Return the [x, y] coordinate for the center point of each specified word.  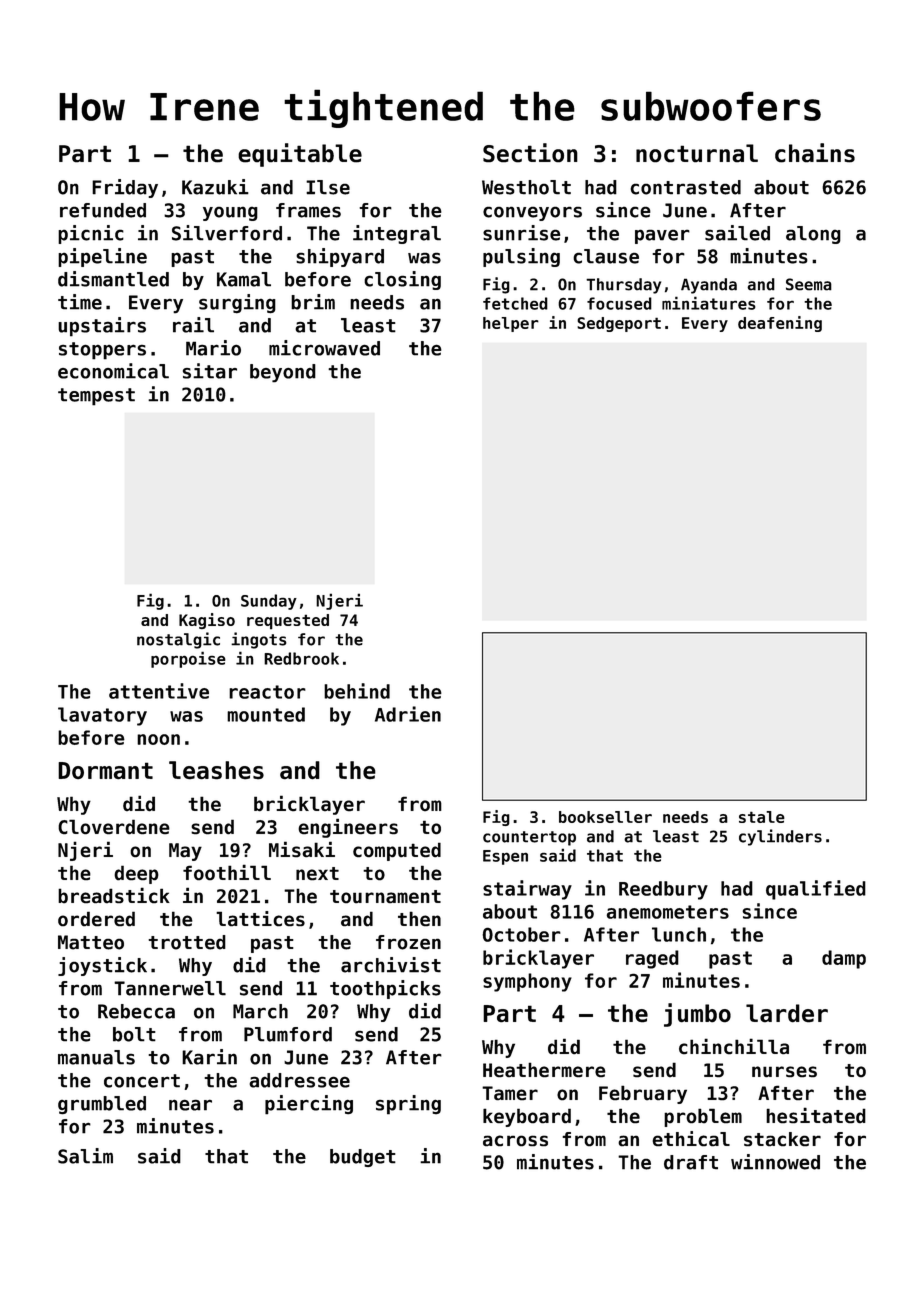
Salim [85, 1156]
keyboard [527, 1117]
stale [762, 817]
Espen [505, 857]
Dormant [105, 771]
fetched [515, 303]
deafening [780, 324]
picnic [91, 234]
